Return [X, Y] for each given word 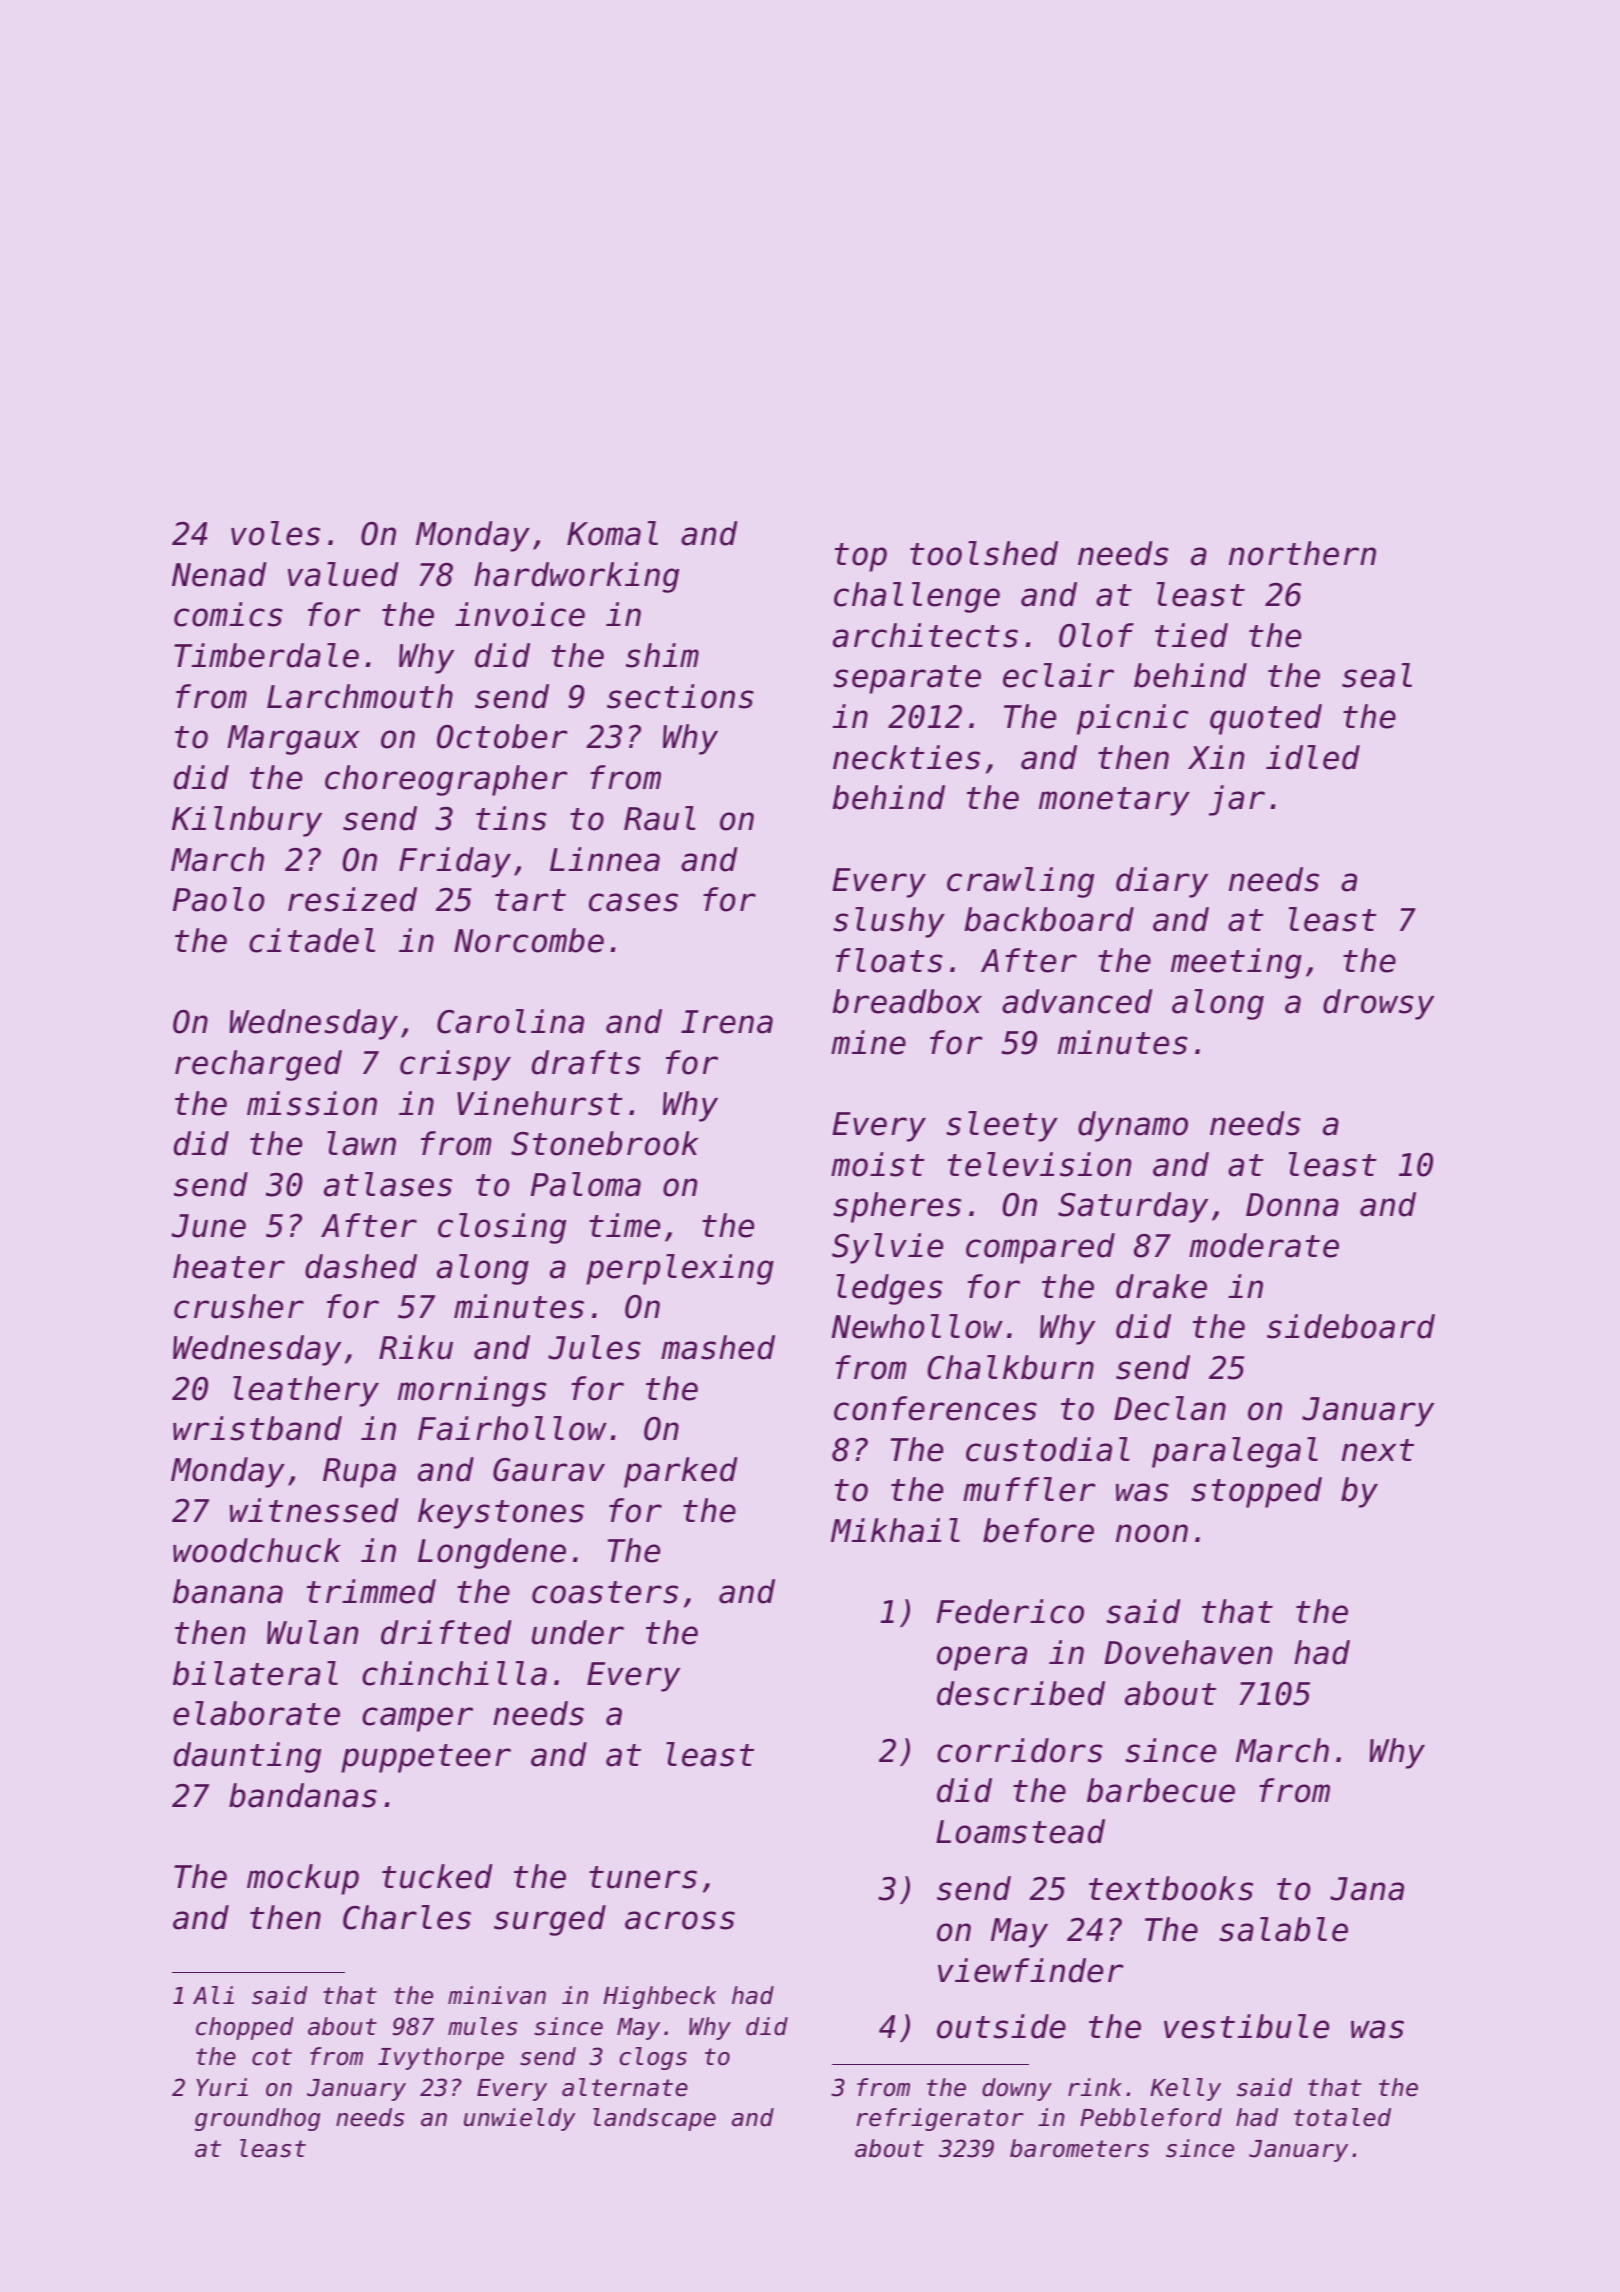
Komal [612, 533]
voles [275, 533]
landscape [654, 2119]
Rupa [359, 1473]
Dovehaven [1188, 1652]
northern [1302, 553]
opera [982, 1658]
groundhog [257, 2119]
